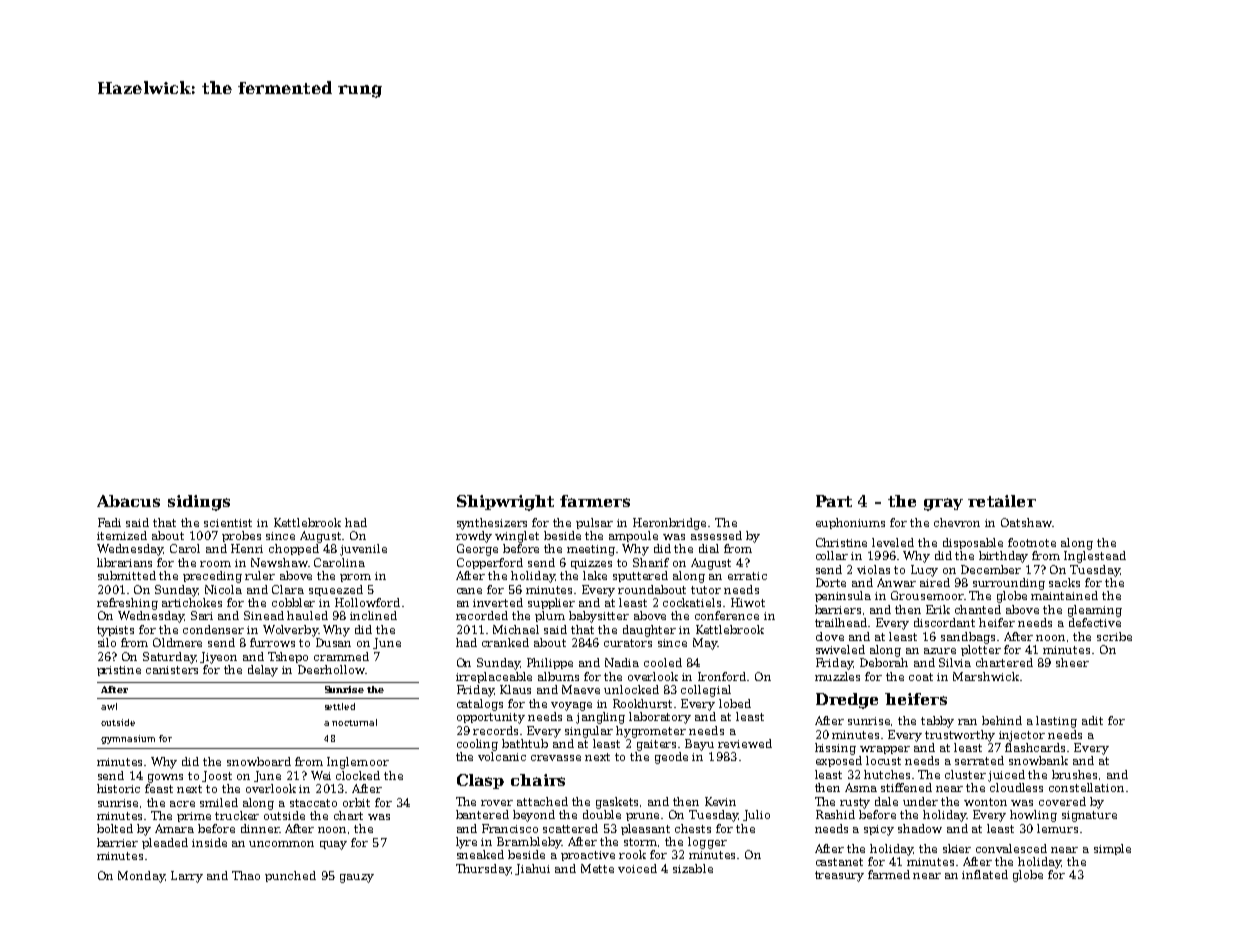 The width and height of the page is (1233, 952). Describe the element at coordinates (165, 843) in the page. I see `pleaded` at that location.
